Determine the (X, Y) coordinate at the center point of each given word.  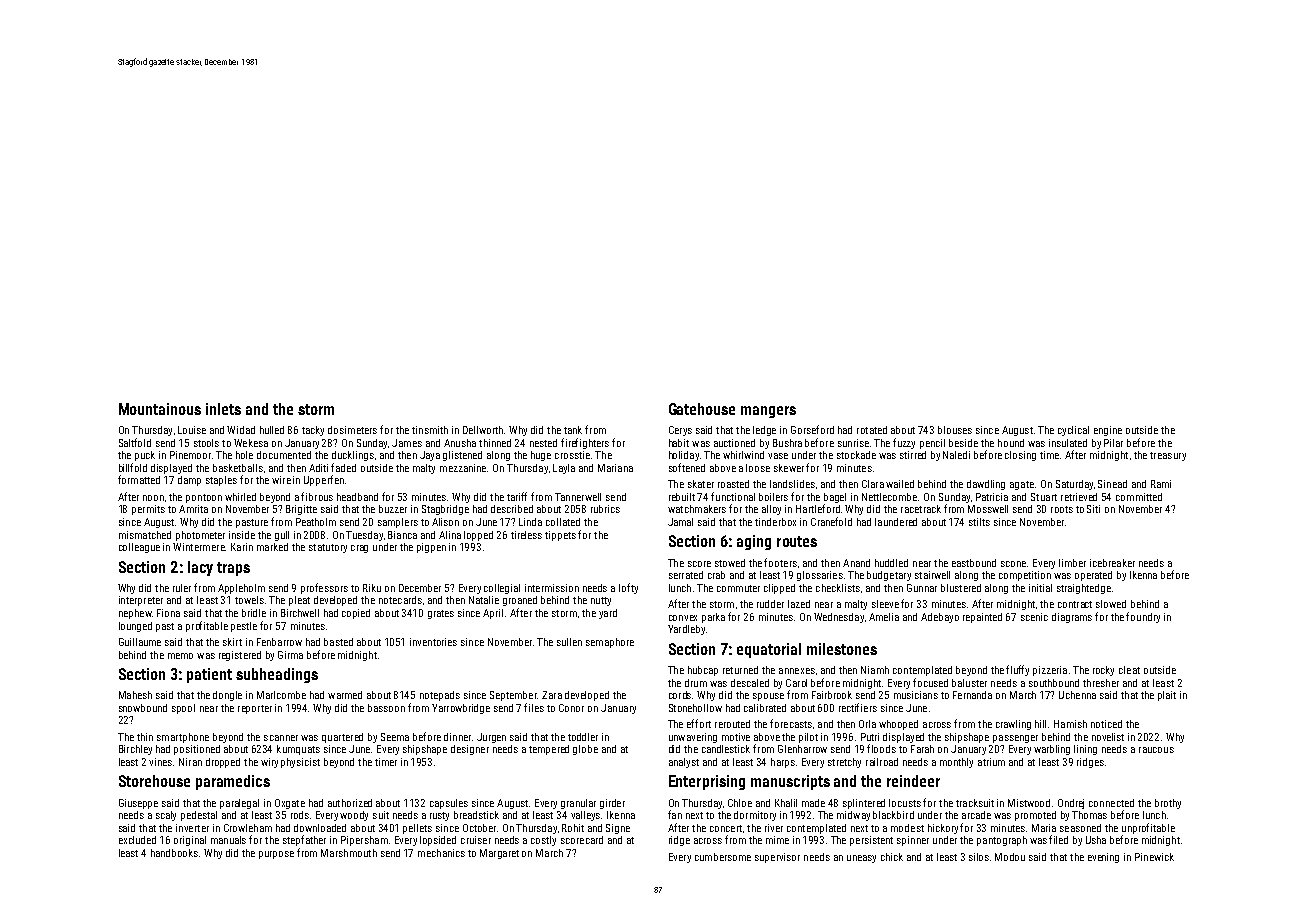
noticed (1106, 724)
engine (1108, 431)
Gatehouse (702, 409)
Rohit (573, 828)
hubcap (703, 671)
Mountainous (160, 409)
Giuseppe (138, 804)
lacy (200, 568)
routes (797, 541)
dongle (227, 696)
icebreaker (1112, 563)
